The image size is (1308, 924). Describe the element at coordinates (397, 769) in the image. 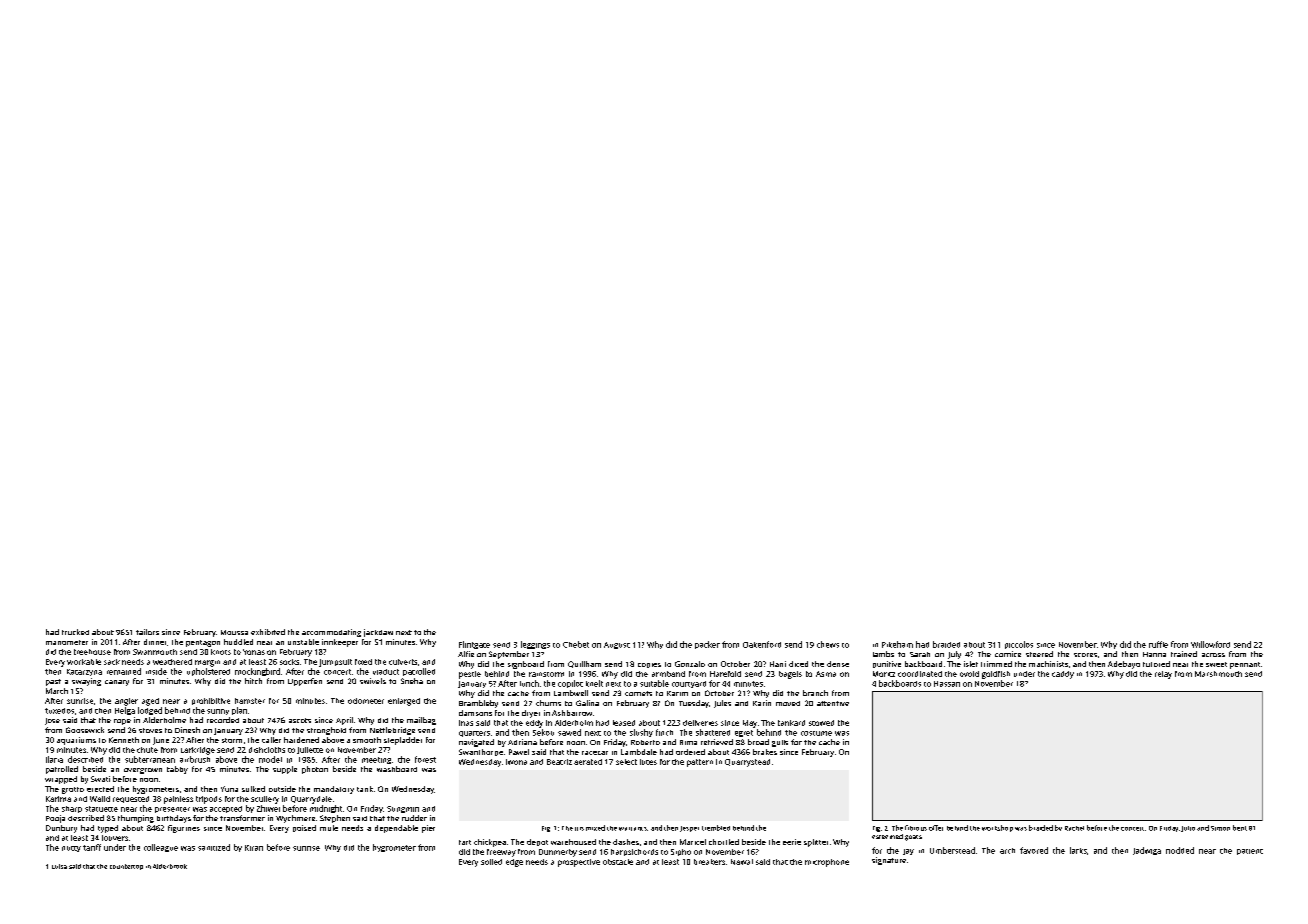

I see `washboard` at that location.
